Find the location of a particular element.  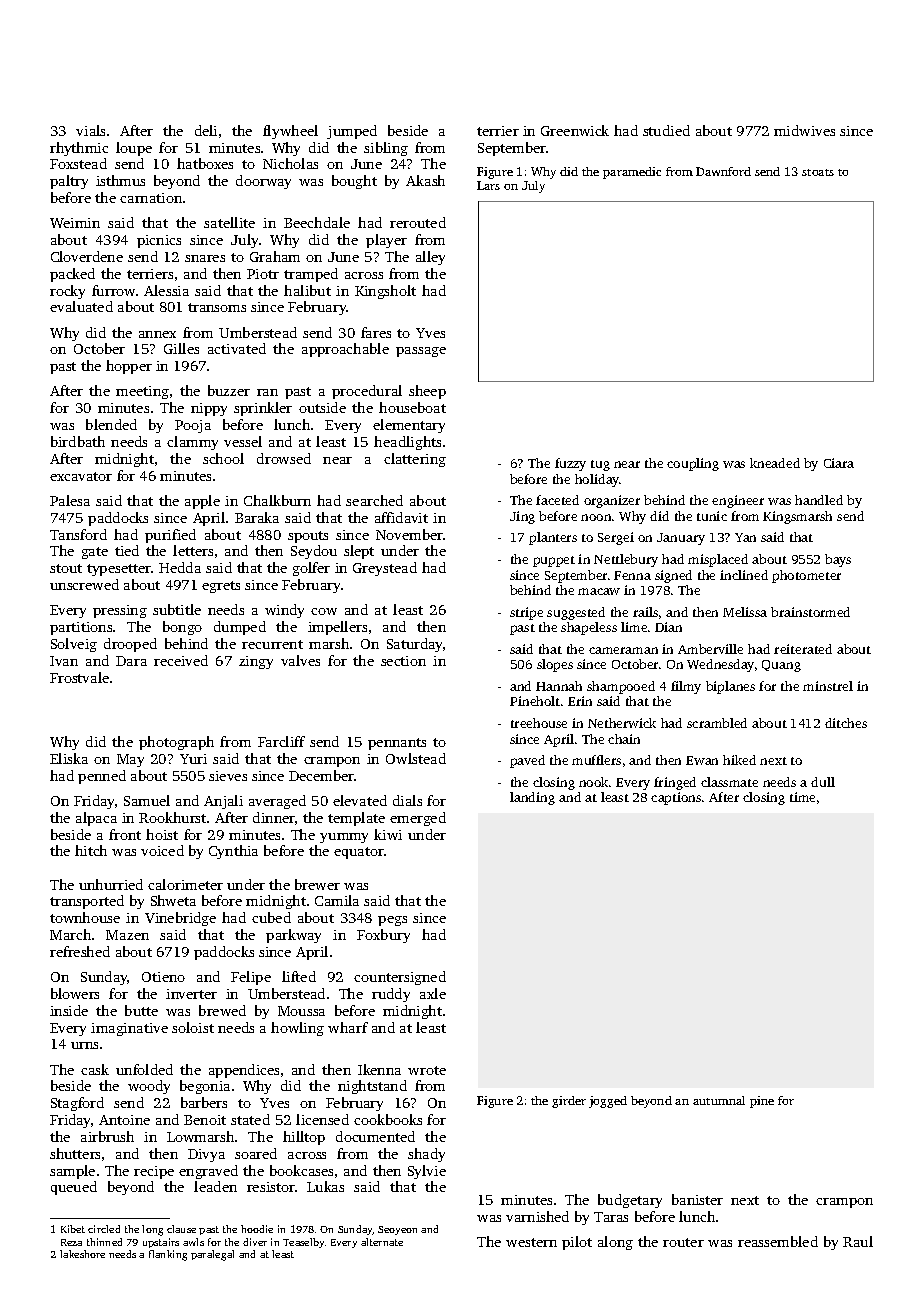

paramedic is located at coordinates (632, 173).
